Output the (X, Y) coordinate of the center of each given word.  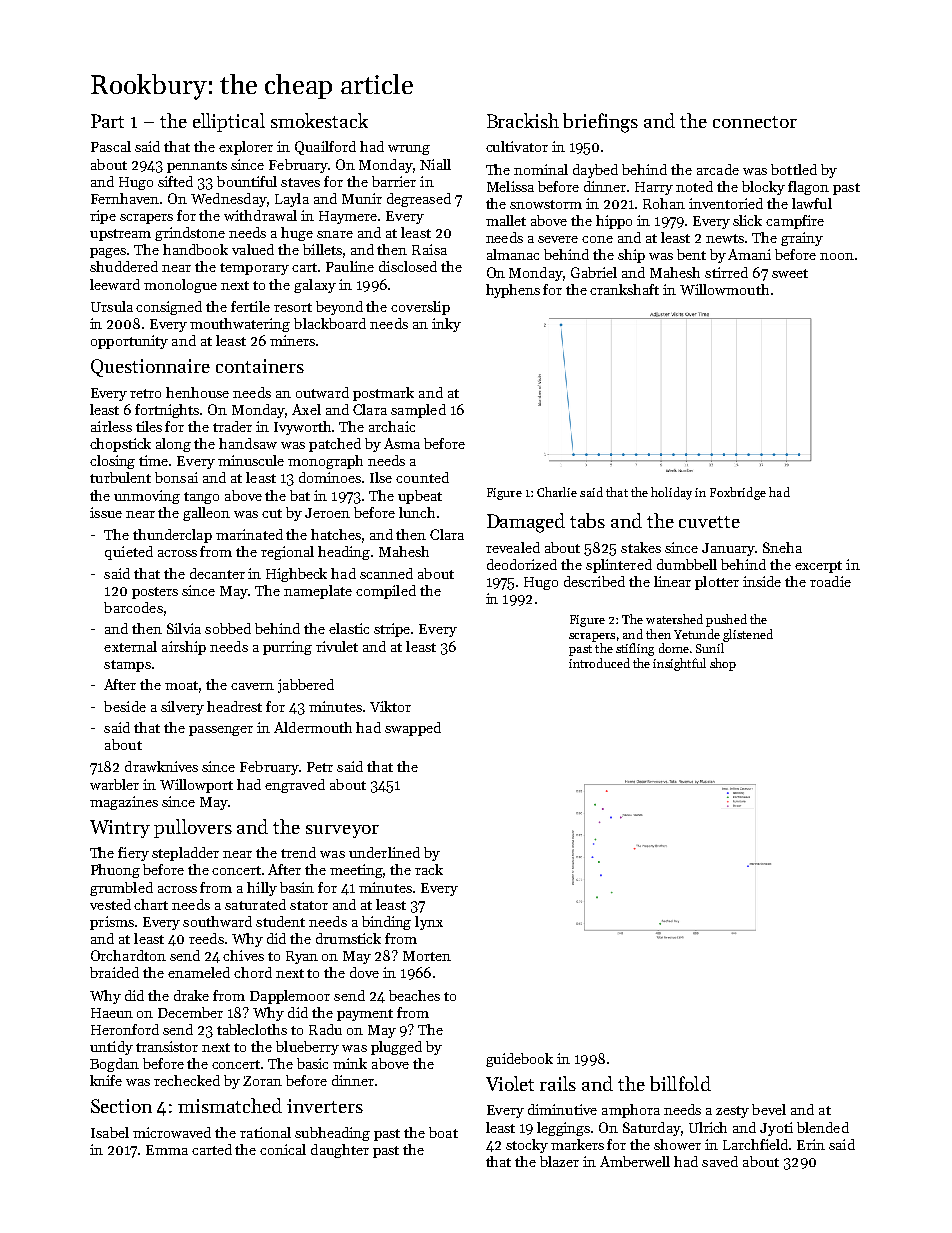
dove (364, 972)
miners (292, 340)
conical (283, 1149)
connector (755, 122)
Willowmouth (724, 289)
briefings (600, 123)
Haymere (348, 217)
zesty (732, 1112)
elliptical (229, 122)
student (280, 921)
